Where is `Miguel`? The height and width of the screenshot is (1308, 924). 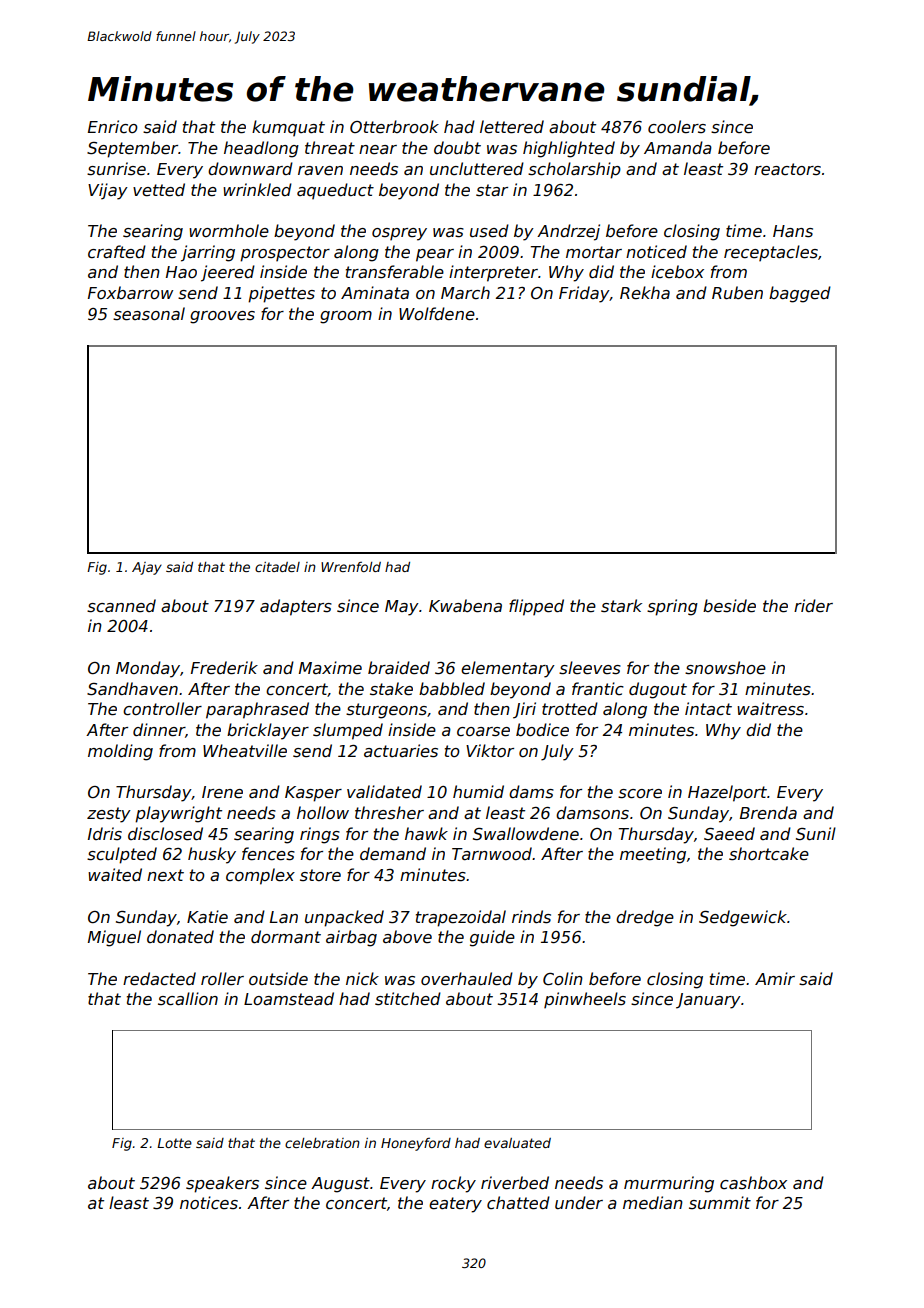
Miguel is located at coordinates (114, 938).
